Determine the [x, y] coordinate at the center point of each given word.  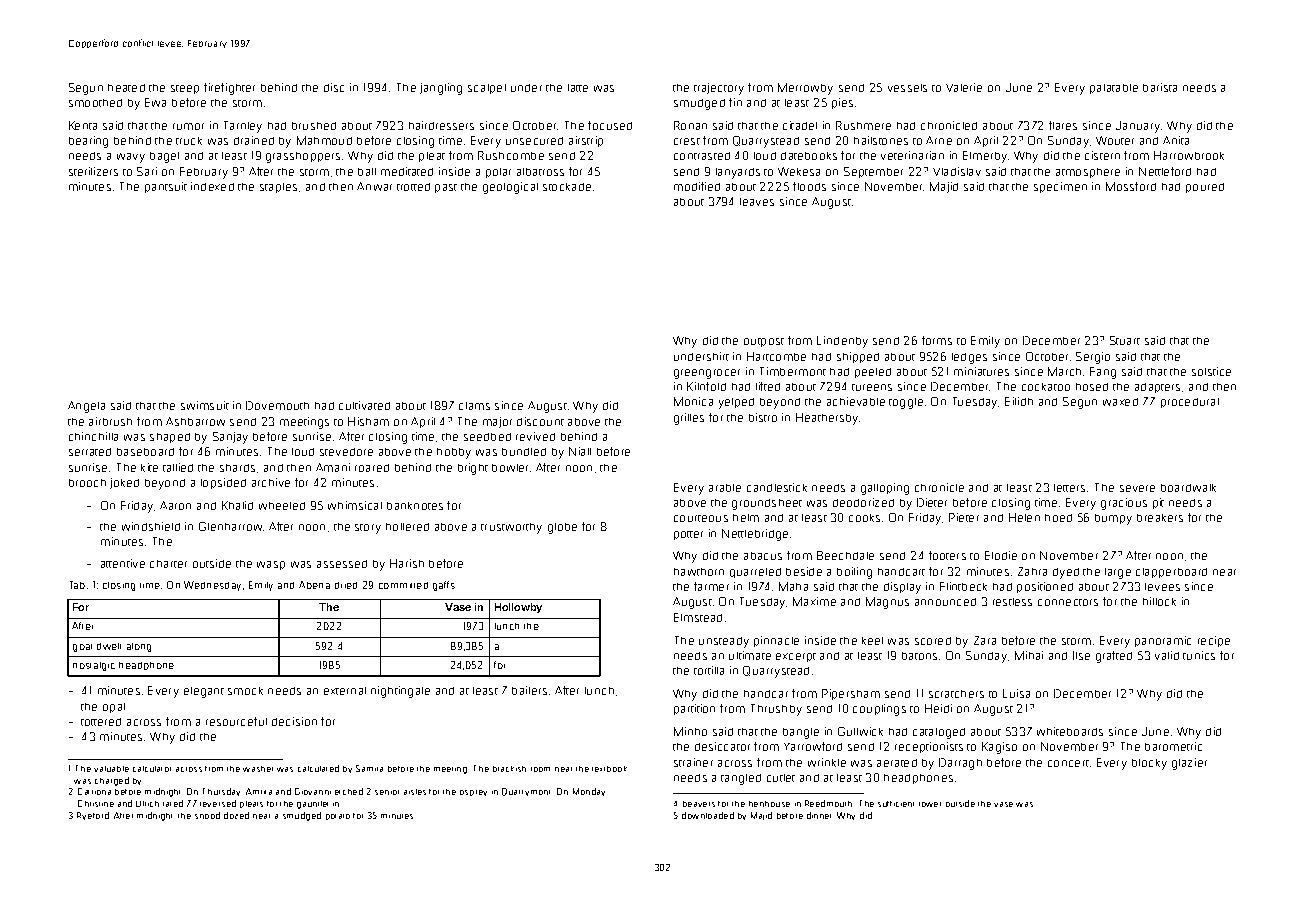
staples [278, 188]
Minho [690, 731]
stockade [567, 187]
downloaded [708, 815]
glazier [1189, 764]
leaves [757, 202]
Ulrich [147, 804]
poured [1205, 188]
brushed [314, 126]
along [139, 647]
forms [937, 340]
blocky [1149, 764]
